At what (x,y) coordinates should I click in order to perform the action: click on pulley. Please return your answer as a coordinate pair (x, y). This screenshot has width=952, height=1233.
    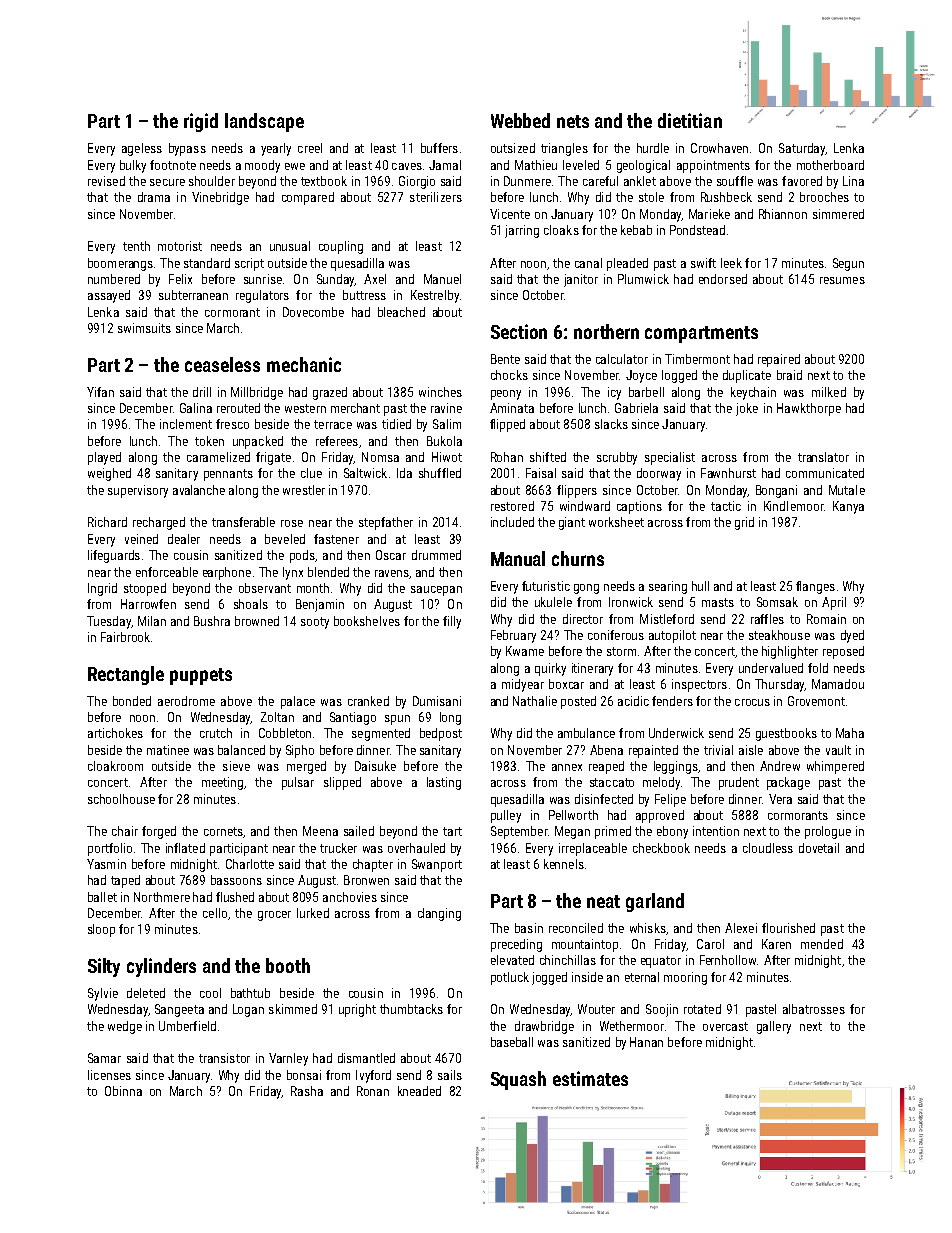
    Looking at the image, I should click on (506, 816).
